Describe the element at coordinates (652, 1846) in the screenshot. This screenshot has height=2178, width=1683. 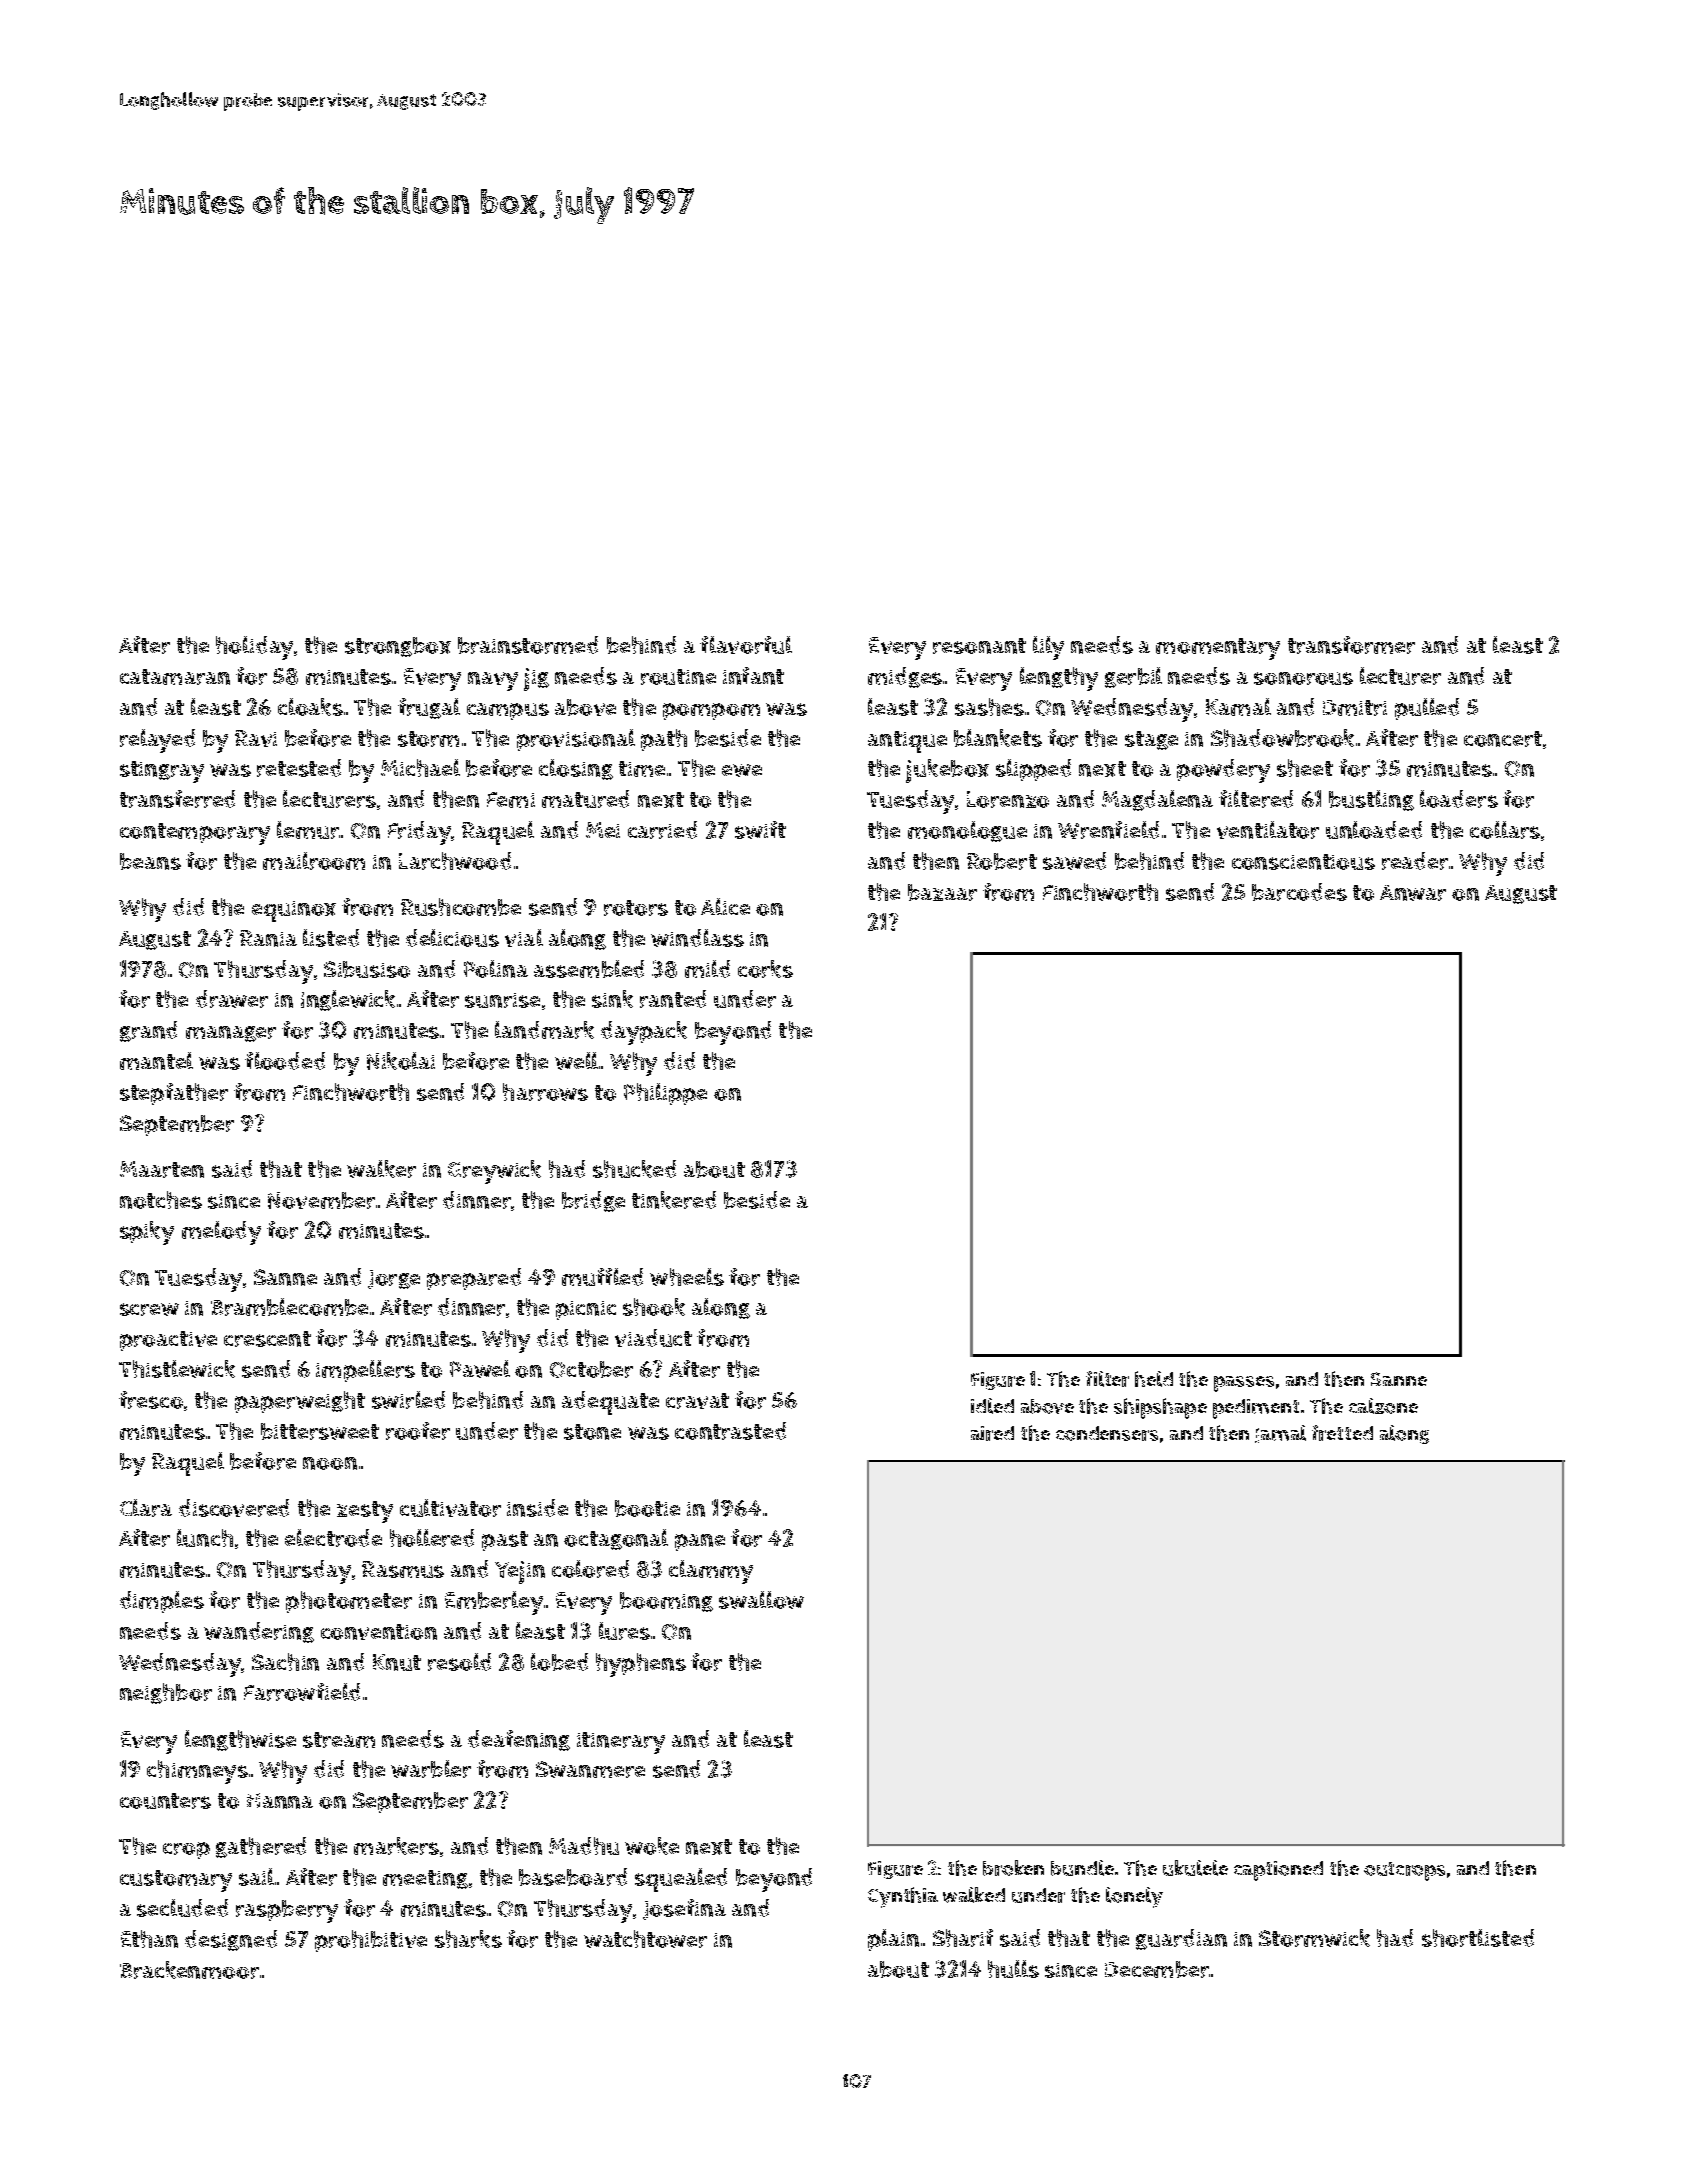
I see `woke` at that location.
